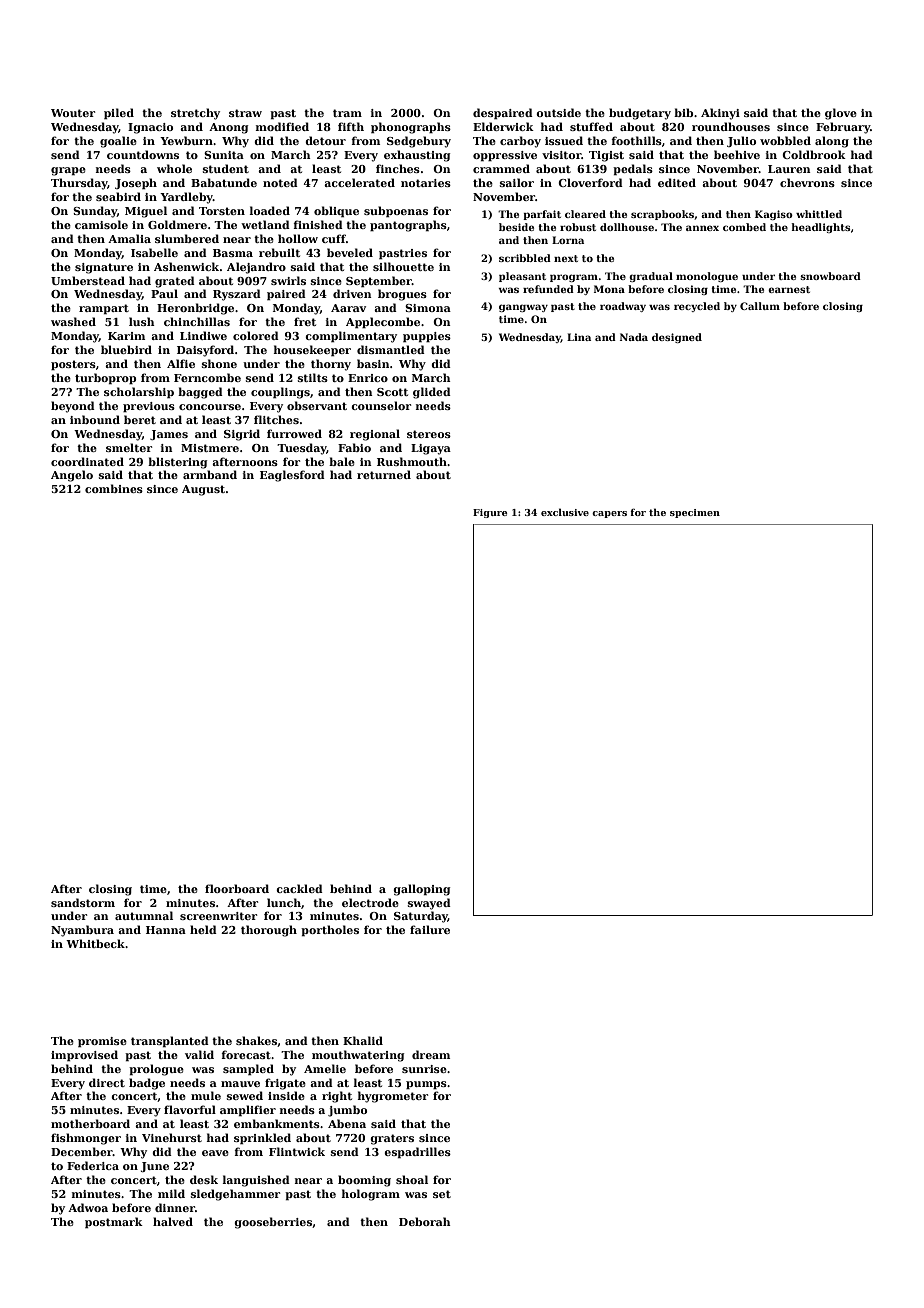  I want to click on refunded, so click(548, 289).
